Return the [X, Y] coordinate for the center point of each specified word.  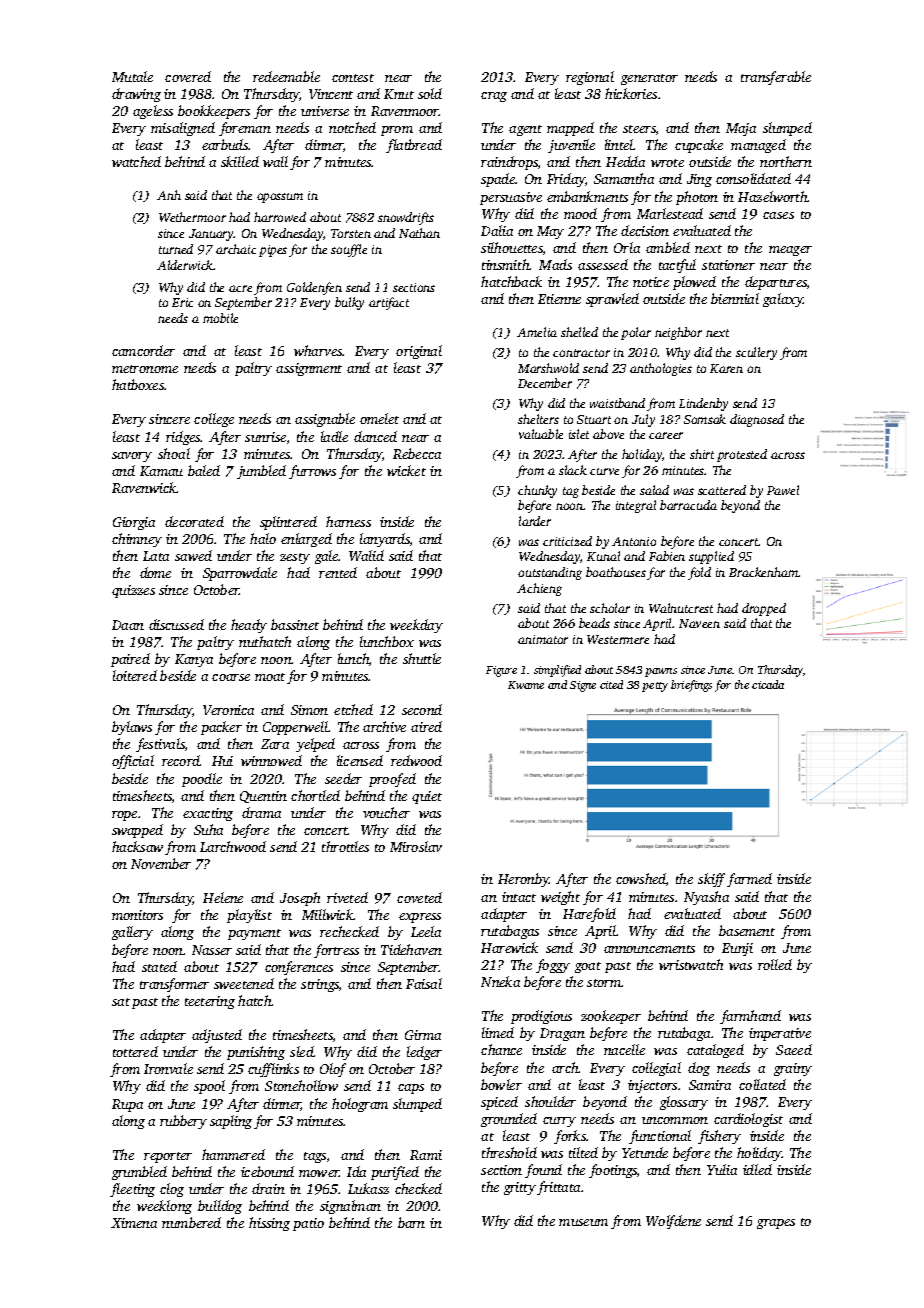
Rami [426, 1155]
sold [430, 93]
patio [308, 1224]
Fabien [667, 556]
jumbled [261, 472]
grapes [776, 1224]
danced [375, 436]
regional [590, 78]
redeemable [286, 76]
